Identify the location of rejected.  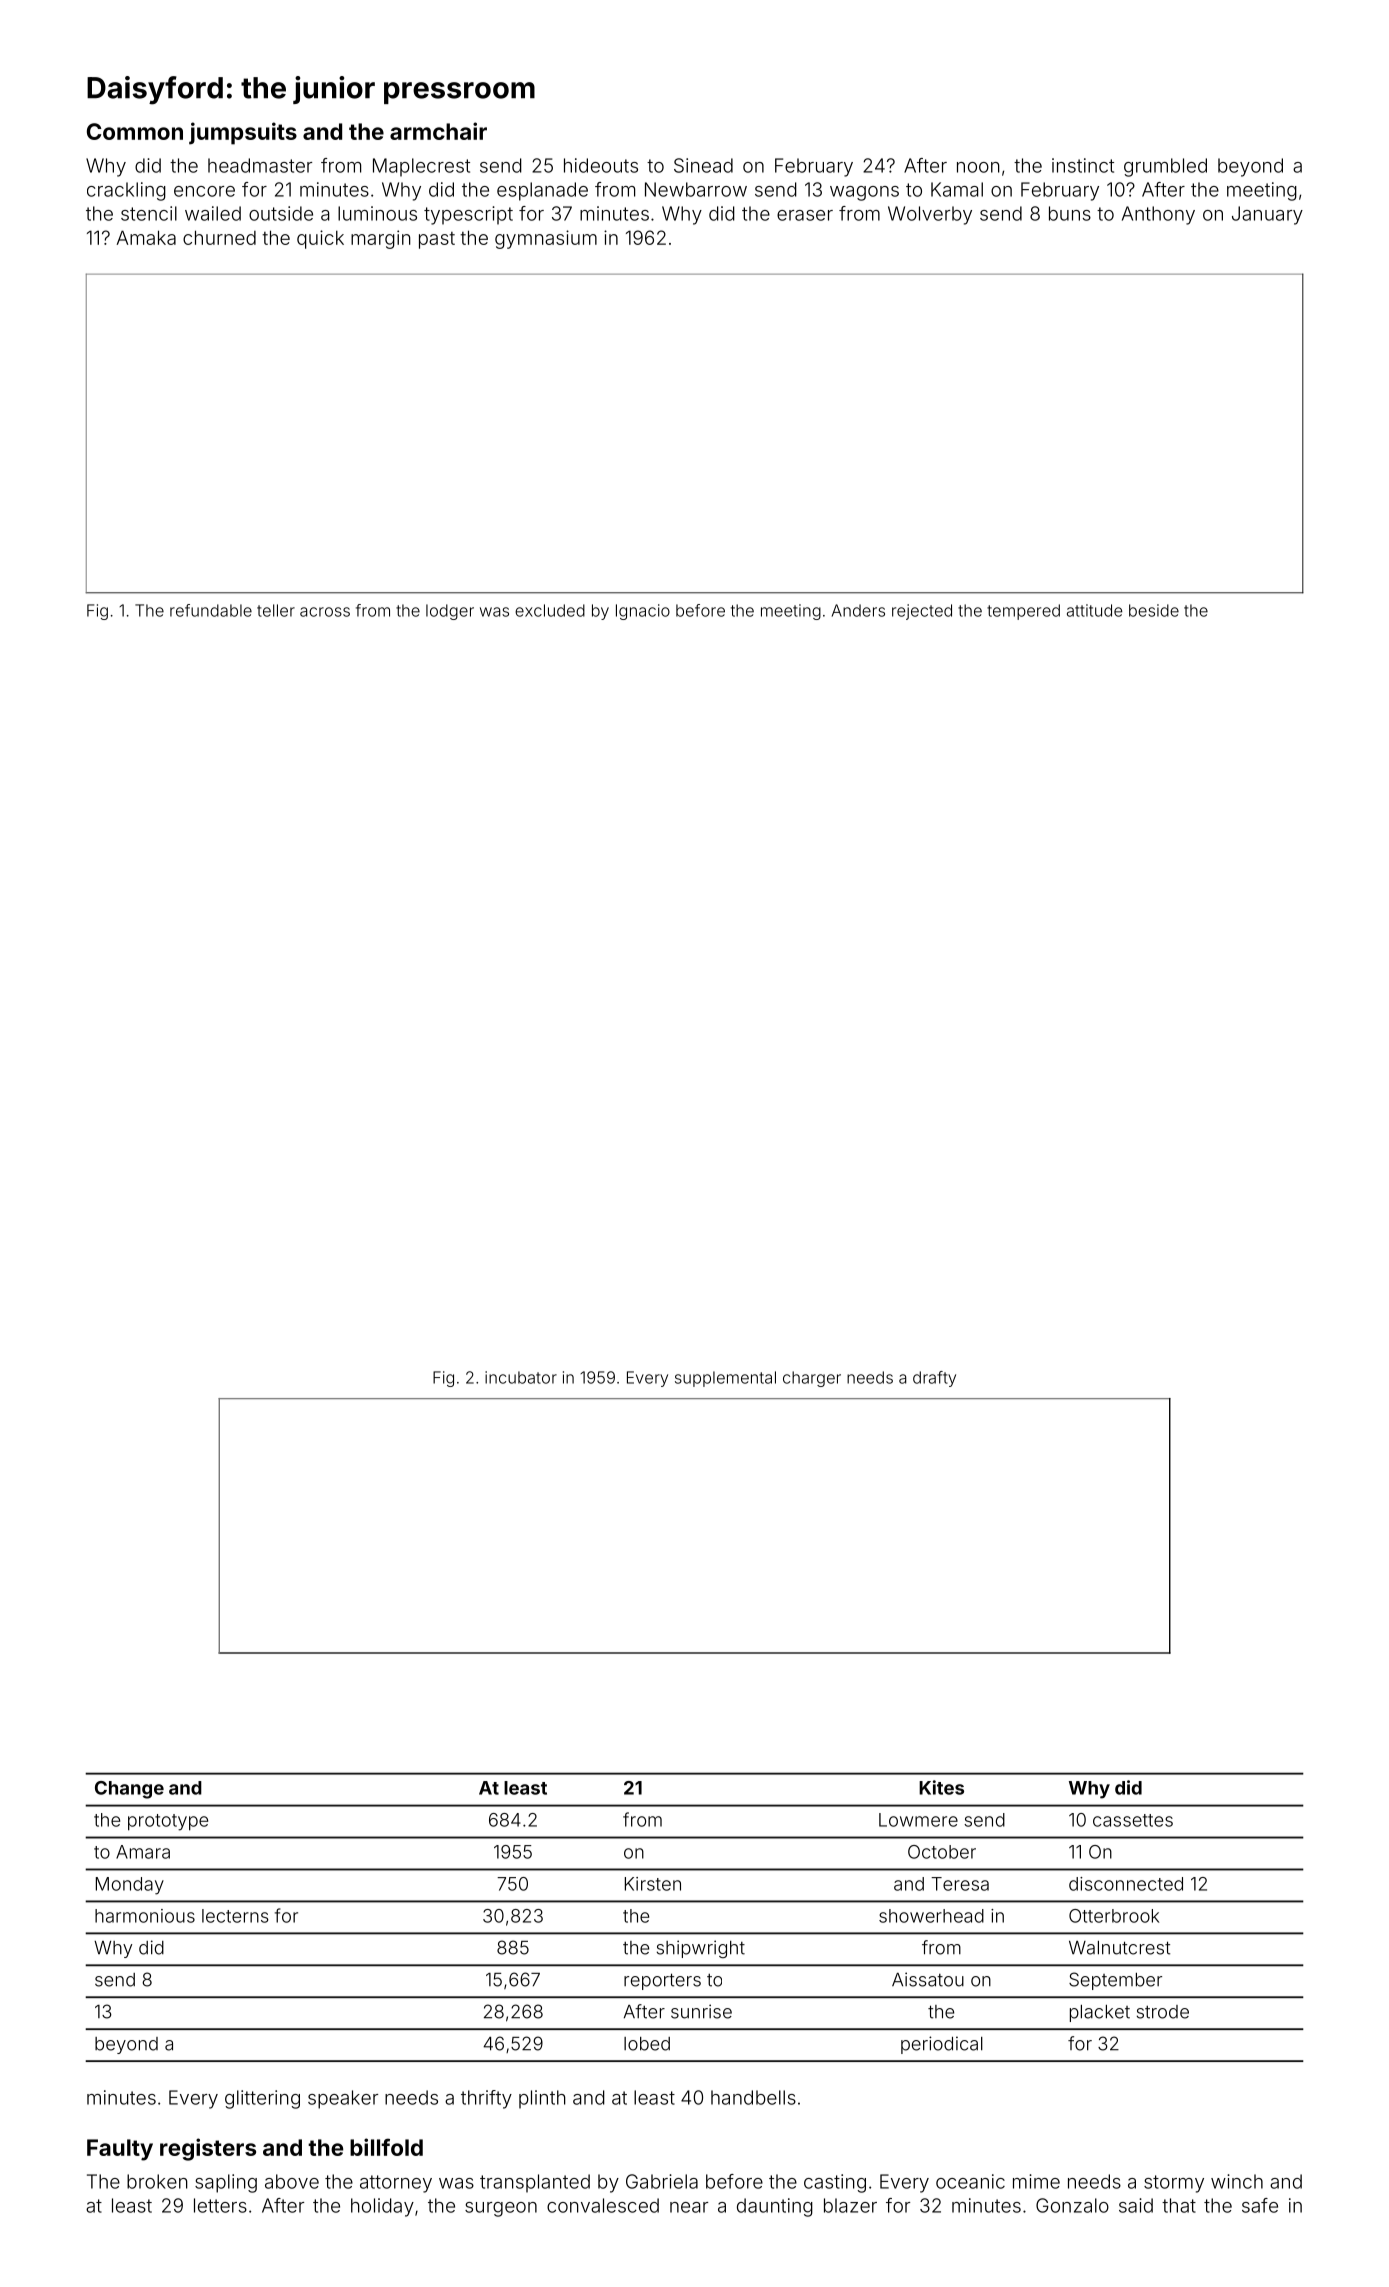
(922, 612).
